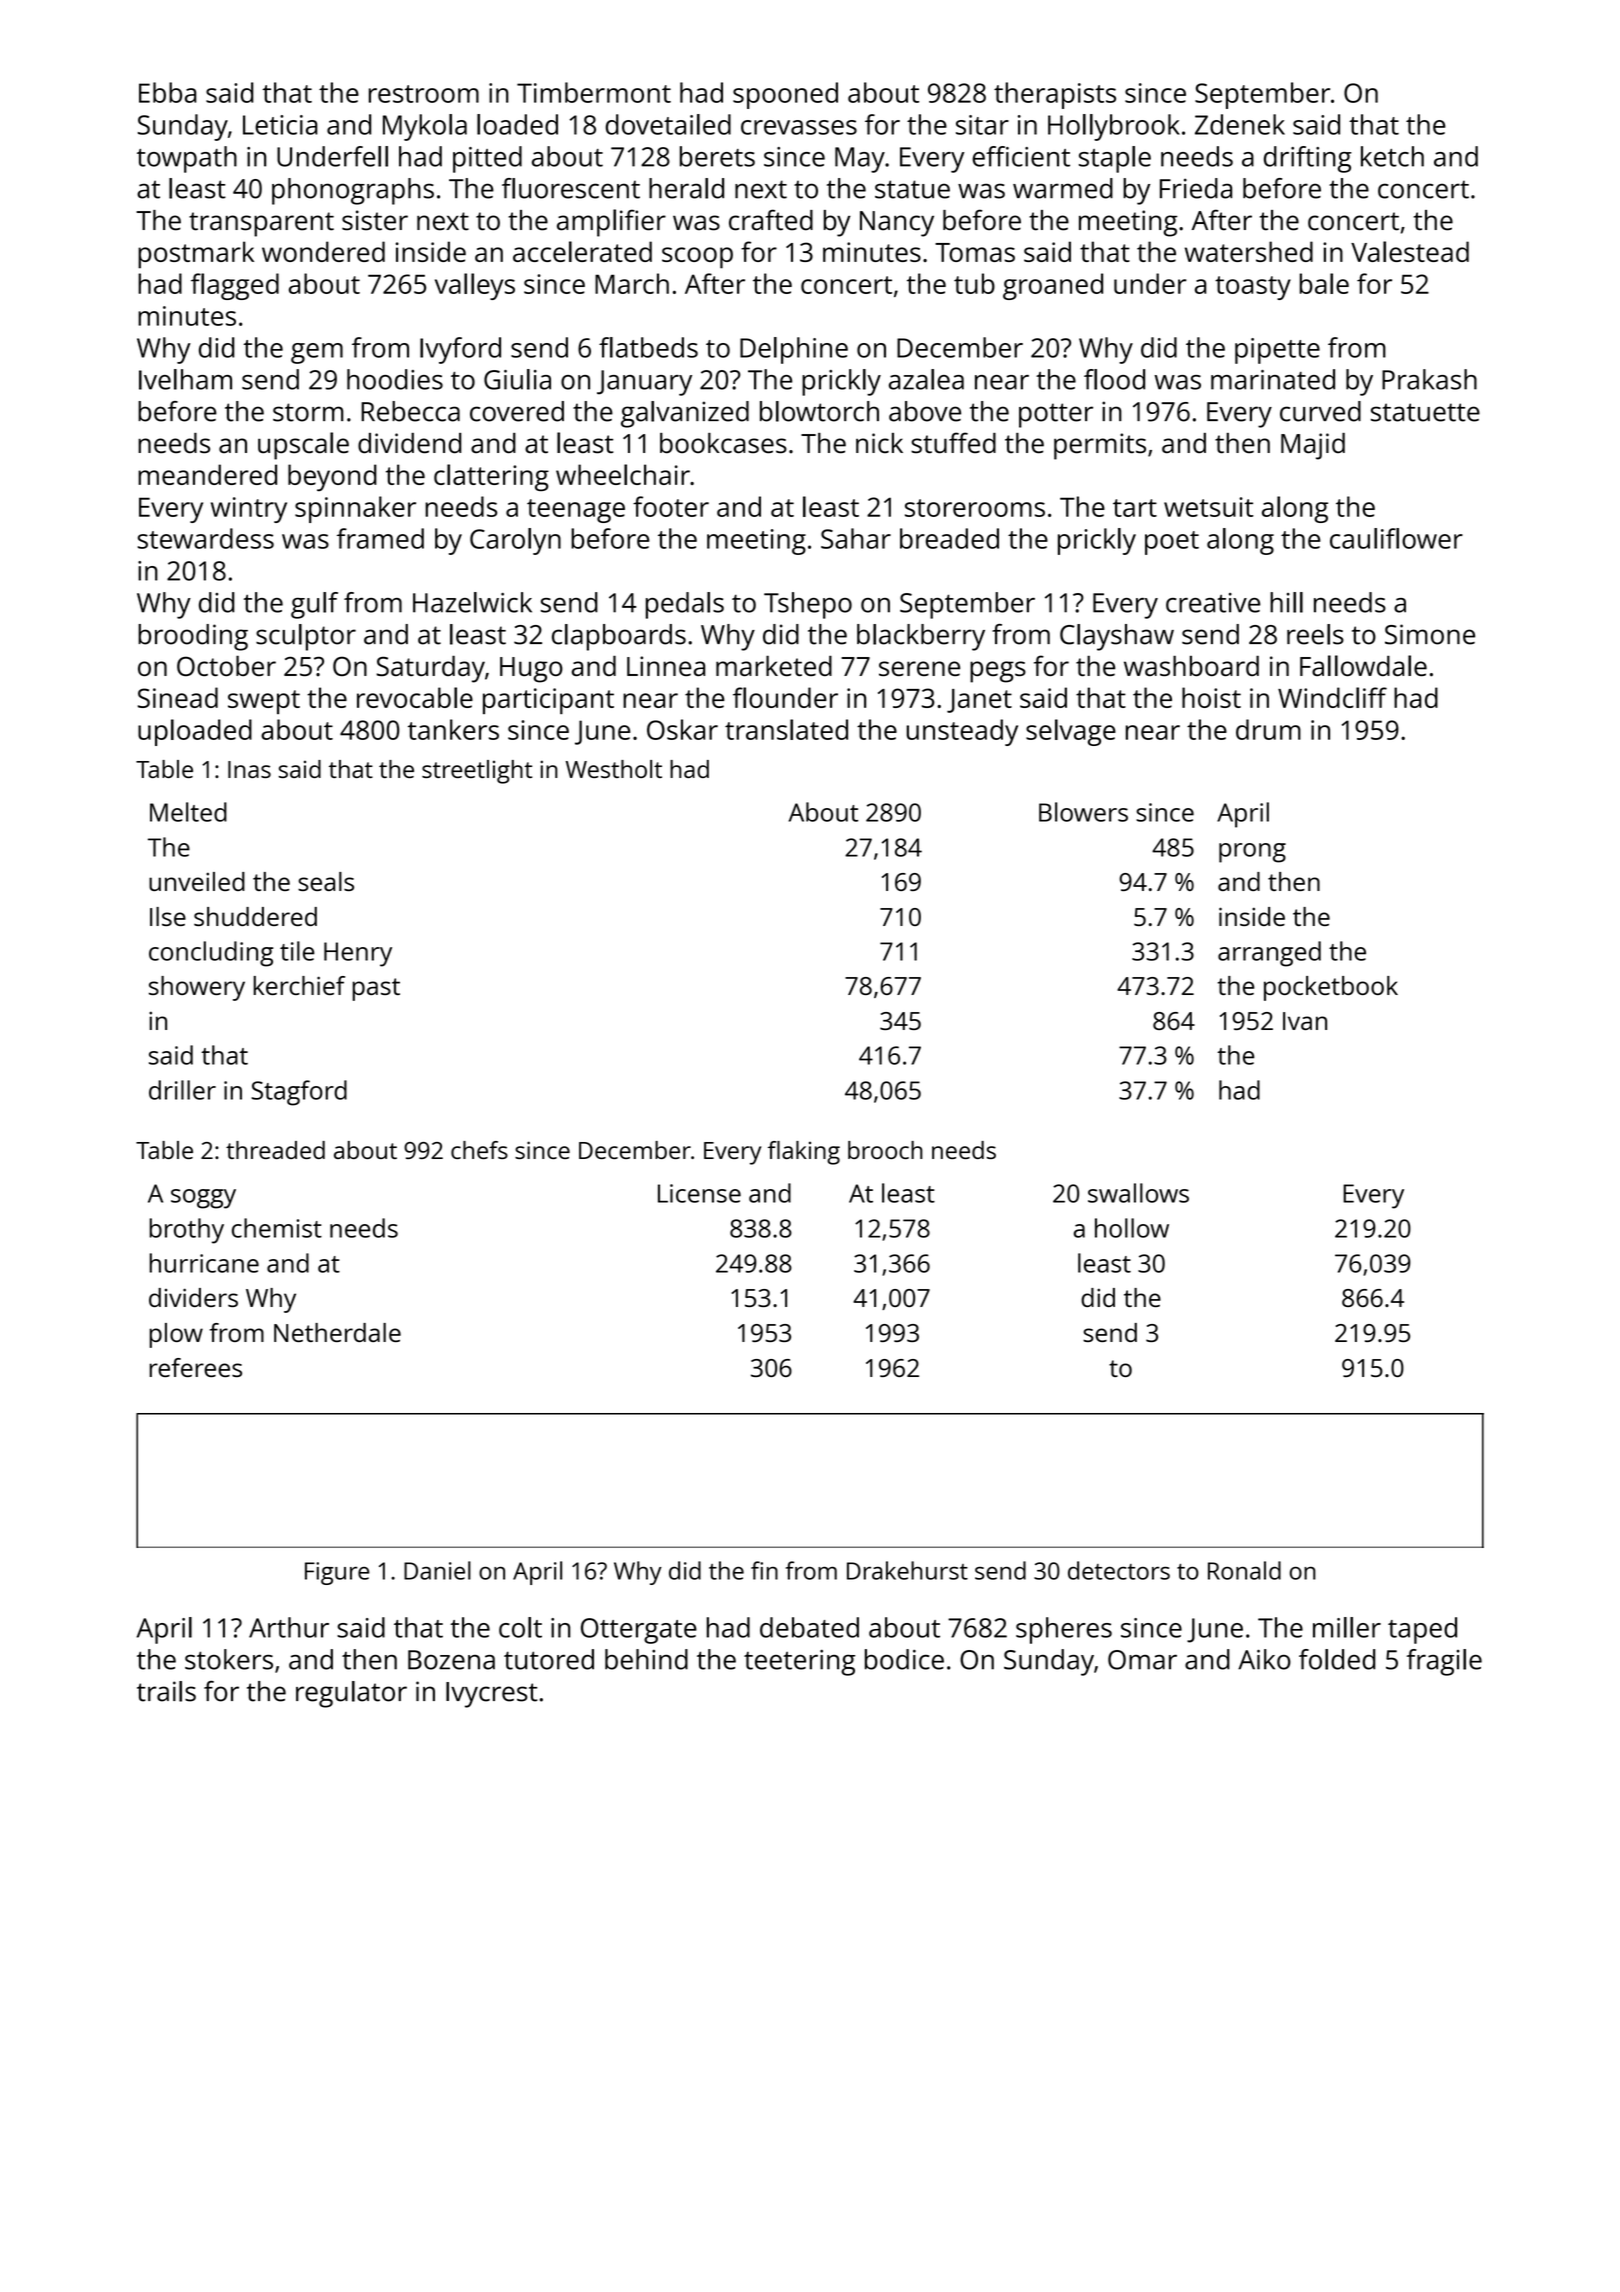 Image resolution: width=1620 pixels, height=2292 pixels. What do you see at coordinates (1305, 1021) in the screenshot?
I see `Ivan` at bounding box center [1305, 1021].
